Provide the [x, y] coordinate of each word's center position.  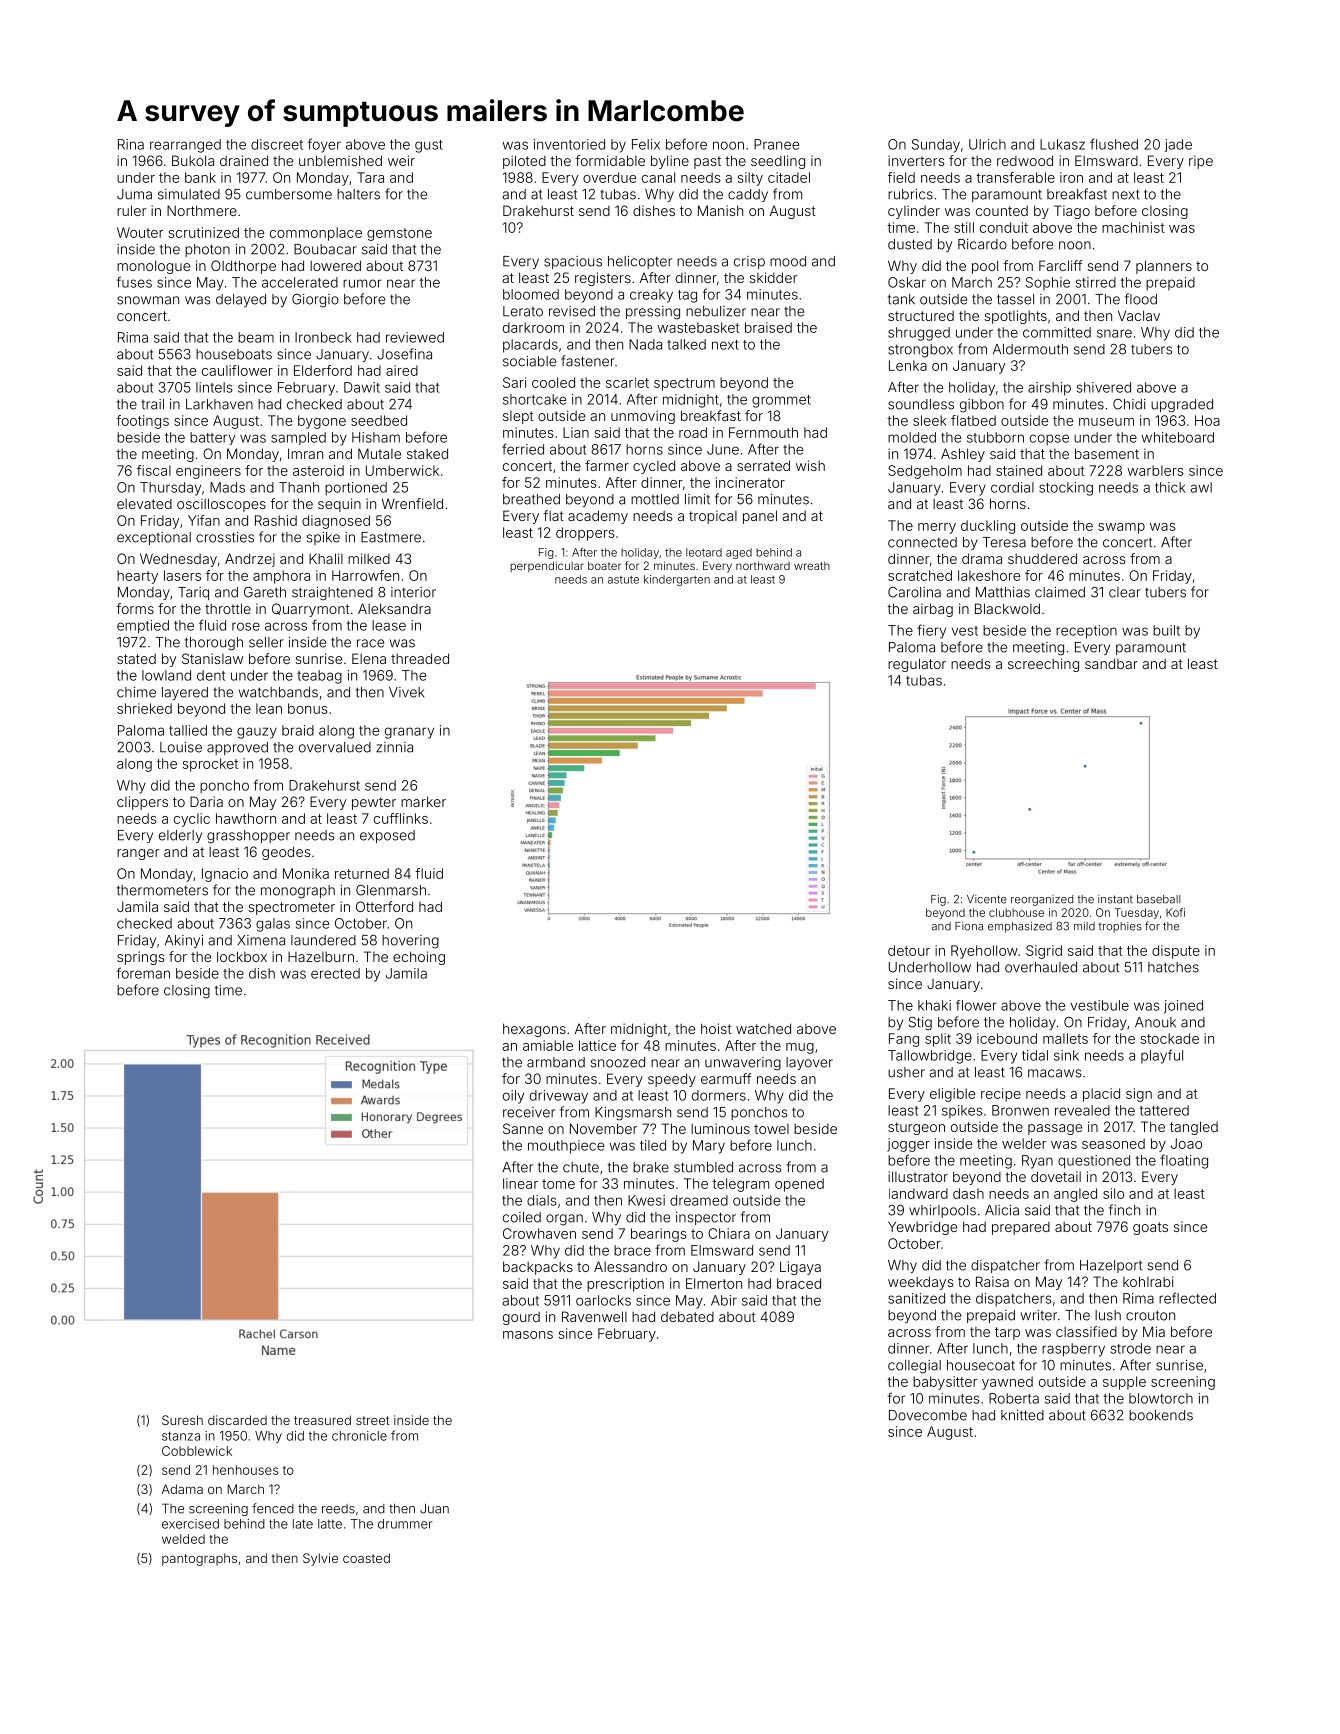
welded [183, 1539]
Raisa [992, 1281]
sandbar [1111, 663]
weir [401, 160]
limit [697, 499]
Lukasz [1062, 144]
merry [937, 528]
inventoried [569, 144]
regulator [917, 665]
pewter [374, 803]
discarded [237, 1420]
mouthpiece [566, 1147]
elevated [144, 504]
